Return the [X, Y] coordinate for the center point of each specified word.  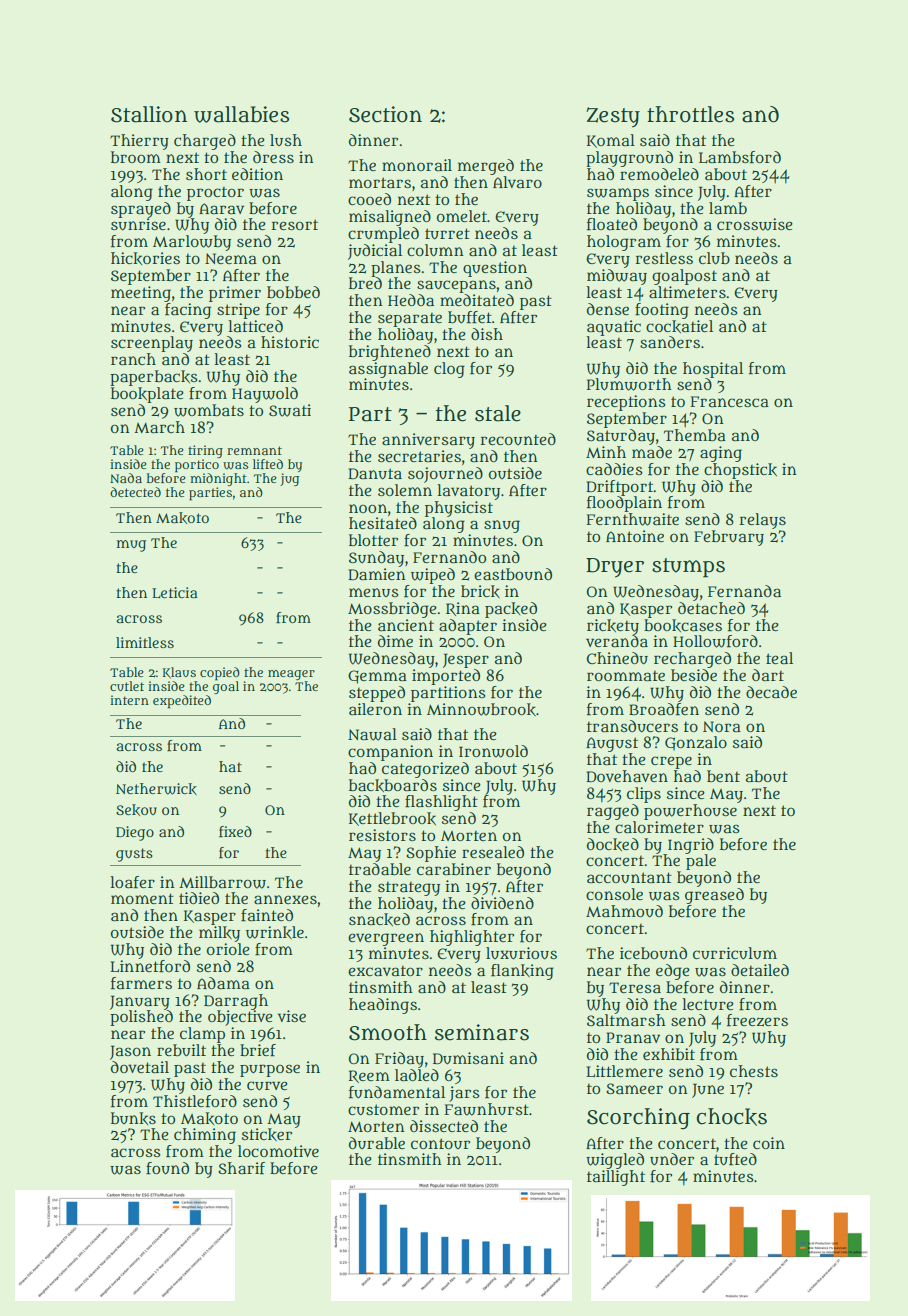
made [652, 452]
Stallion [149, 114]
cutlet [127, 686]
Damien [377, 574]
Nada [126, 478]
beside [694, 675]
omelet [462, 216]
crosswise [755, 224]
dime [395, 641]
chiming [205, 1136]
